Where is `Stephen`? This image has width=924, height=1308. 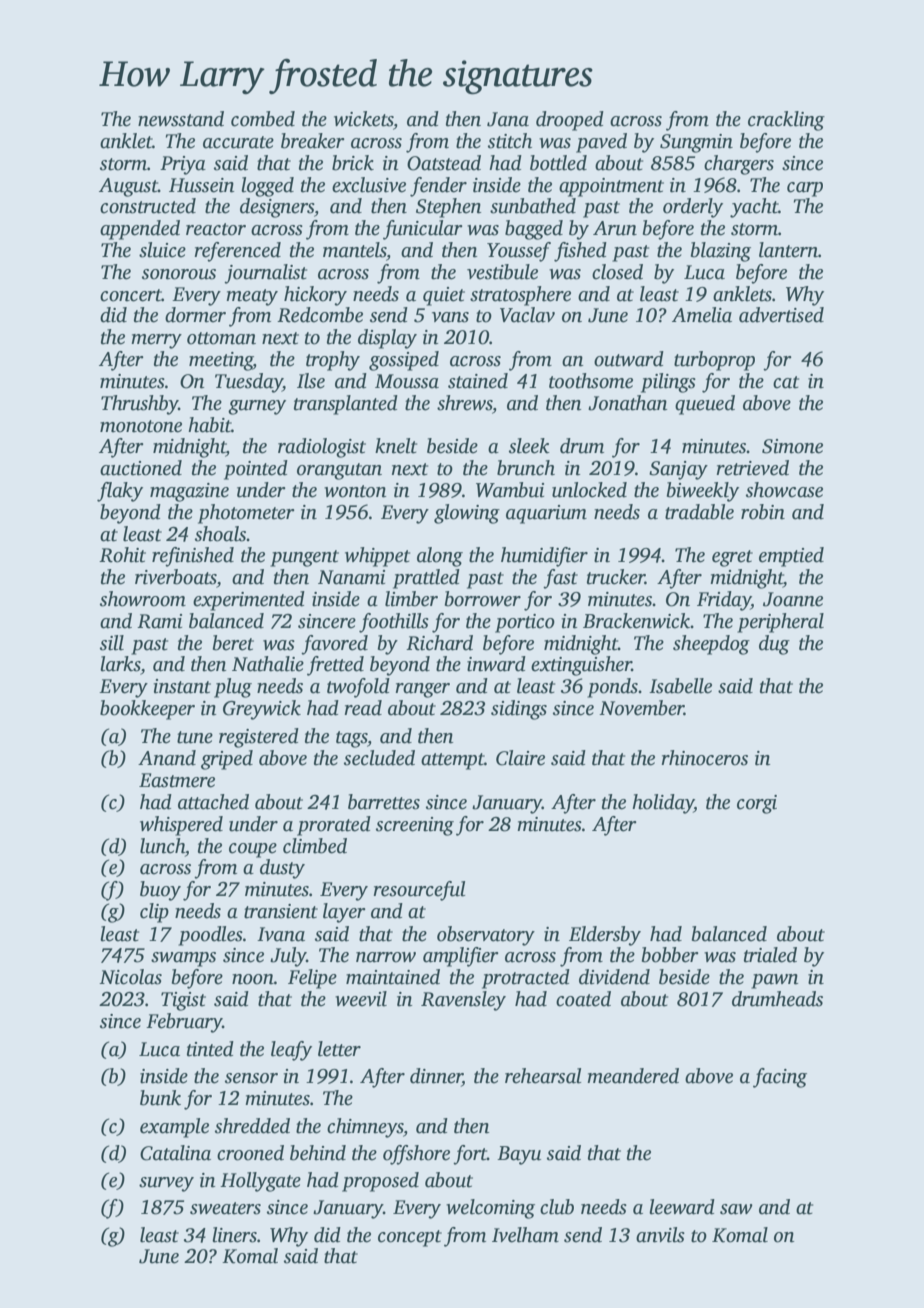 Stephen is located at coordinates (448, 208).
